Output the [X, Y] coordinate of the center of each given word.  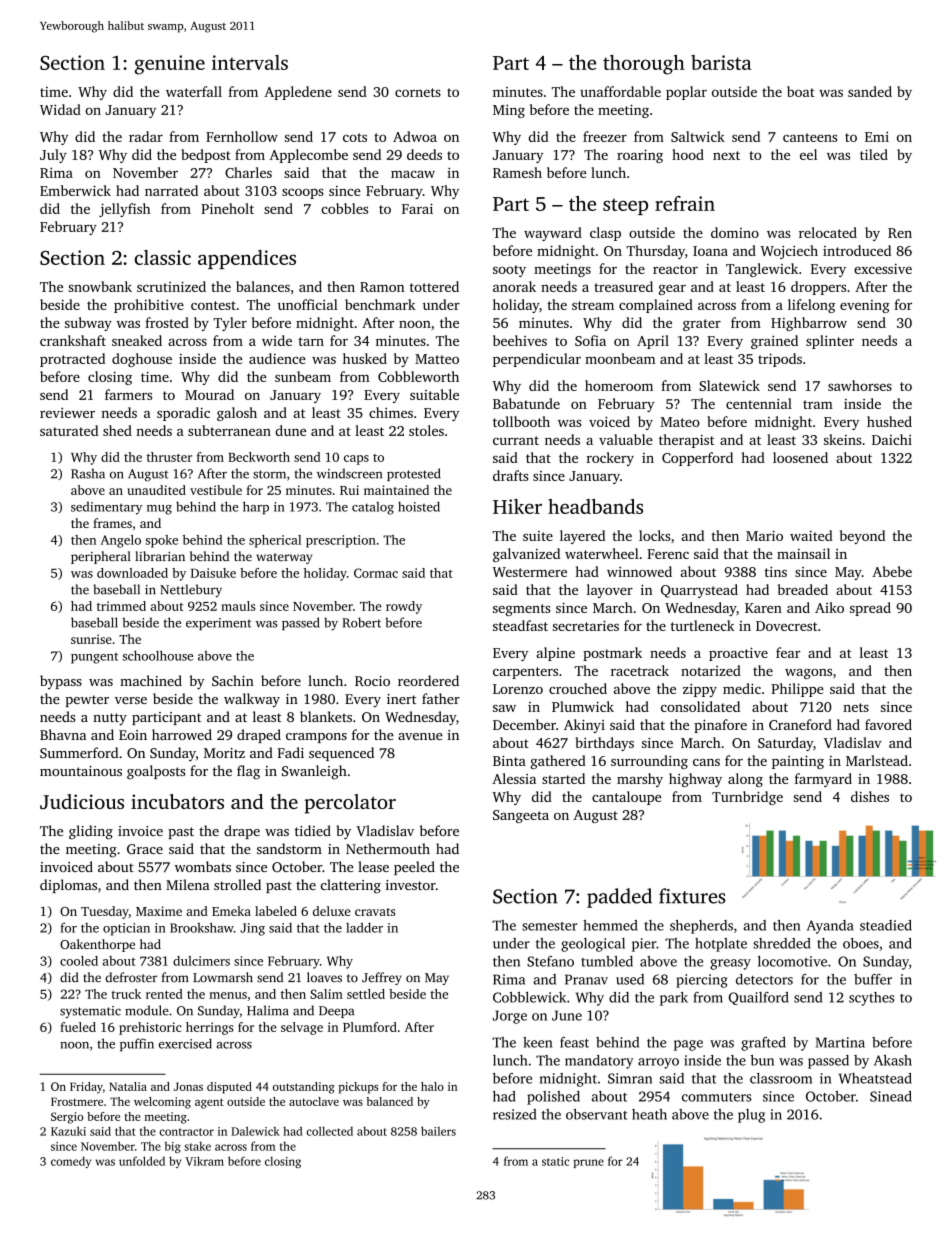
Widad [60, 109]
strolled [237, 884]
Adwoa [415, 136]
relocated [828, 232]
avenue [420, 736]
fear [788, 652]
